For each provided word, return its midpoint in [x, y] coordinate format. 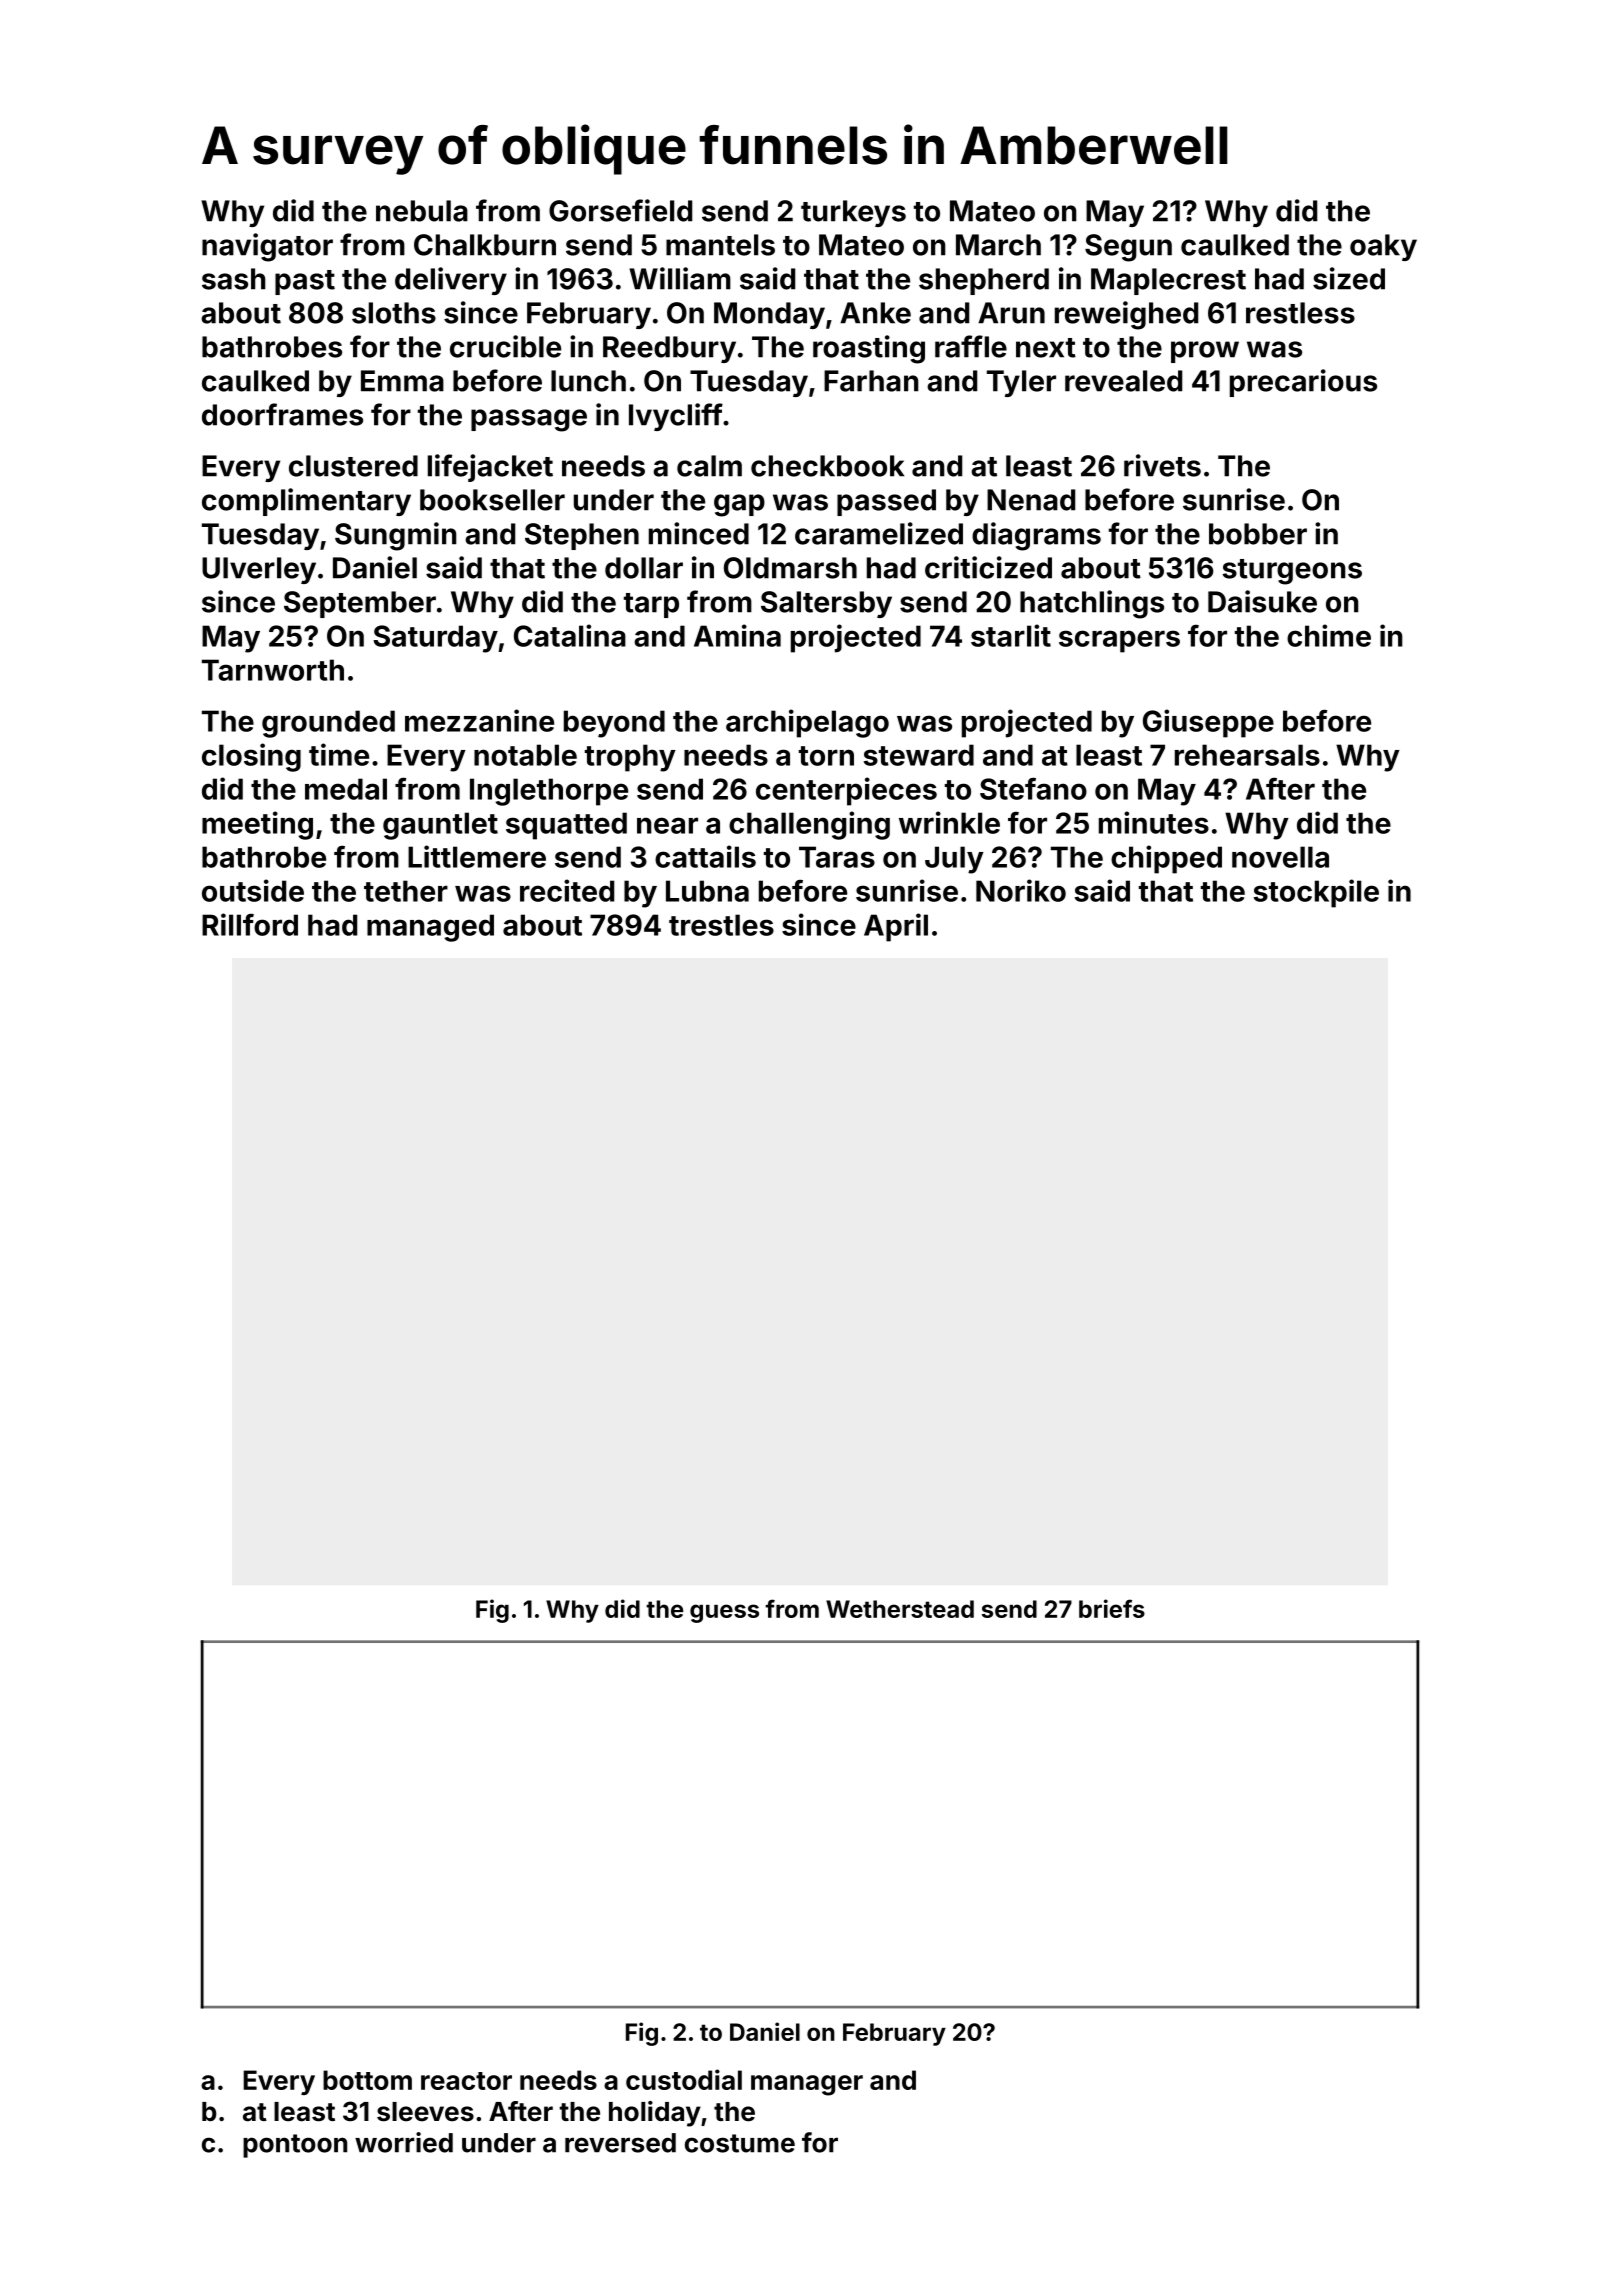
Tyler [1021, 383]
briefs [1112, 1608]
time [339, 754]
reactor [466, 2081]
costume [740, 2143]
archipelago [807, 723]
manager [807, 2085]
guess [724, 1613]
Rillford [250, 924]
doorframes [282, 414]
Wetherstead [900, 1609]
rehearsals [1247, 755]
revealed [1123, 381]
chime [1329, 635]
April [896, 927]
